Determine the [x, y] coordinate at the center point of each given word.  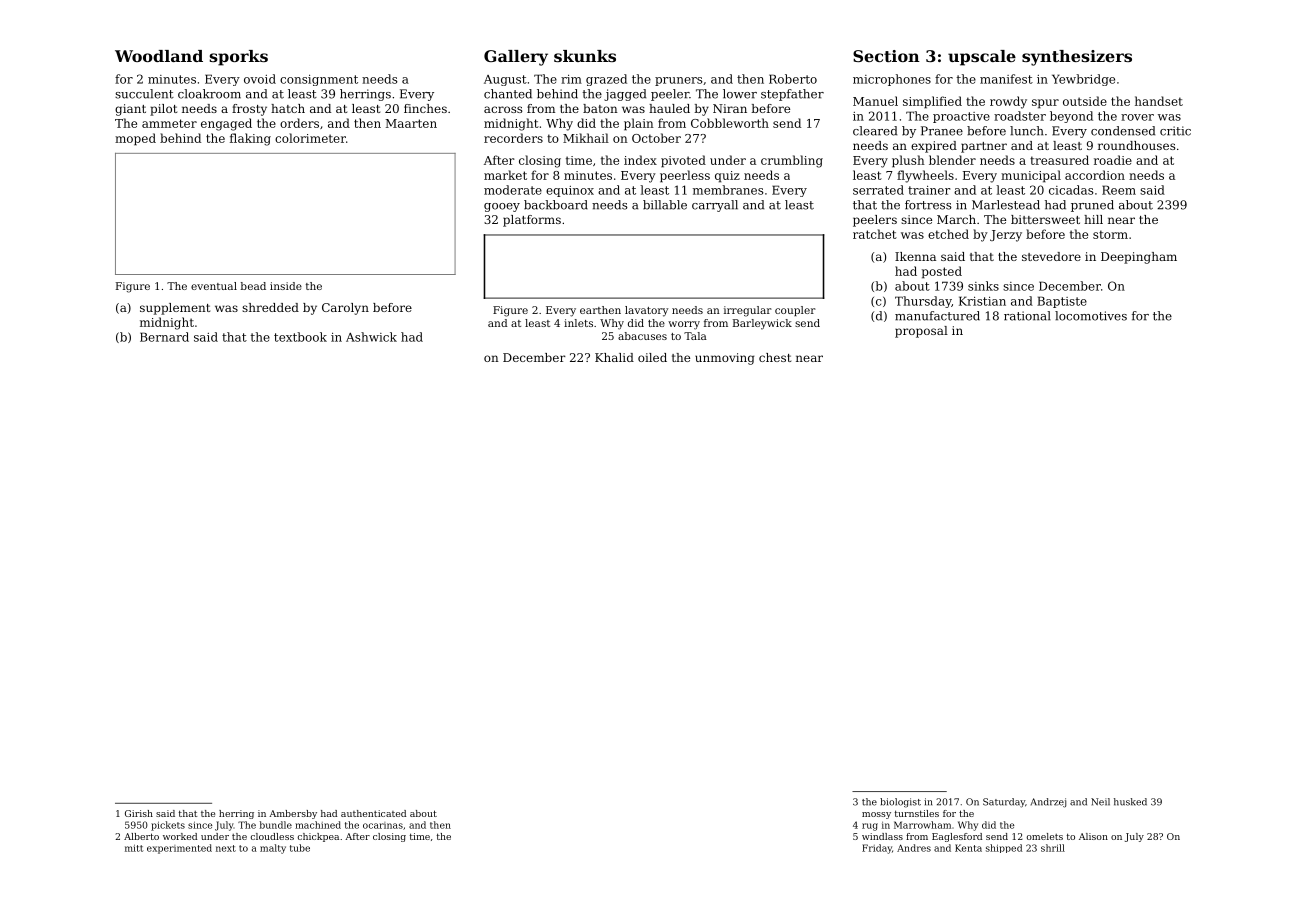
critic [1175, 131]
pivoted [683, 161]
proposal [921, 332]
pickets [168, 826]
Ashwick [371, 337]
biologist [900, 803]
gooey [502, 207]
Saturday [1004, 803]
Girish [139, 813]
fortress [928, 205]
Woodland [159, 56]
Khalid [614, 357]
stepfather [792, 95]
